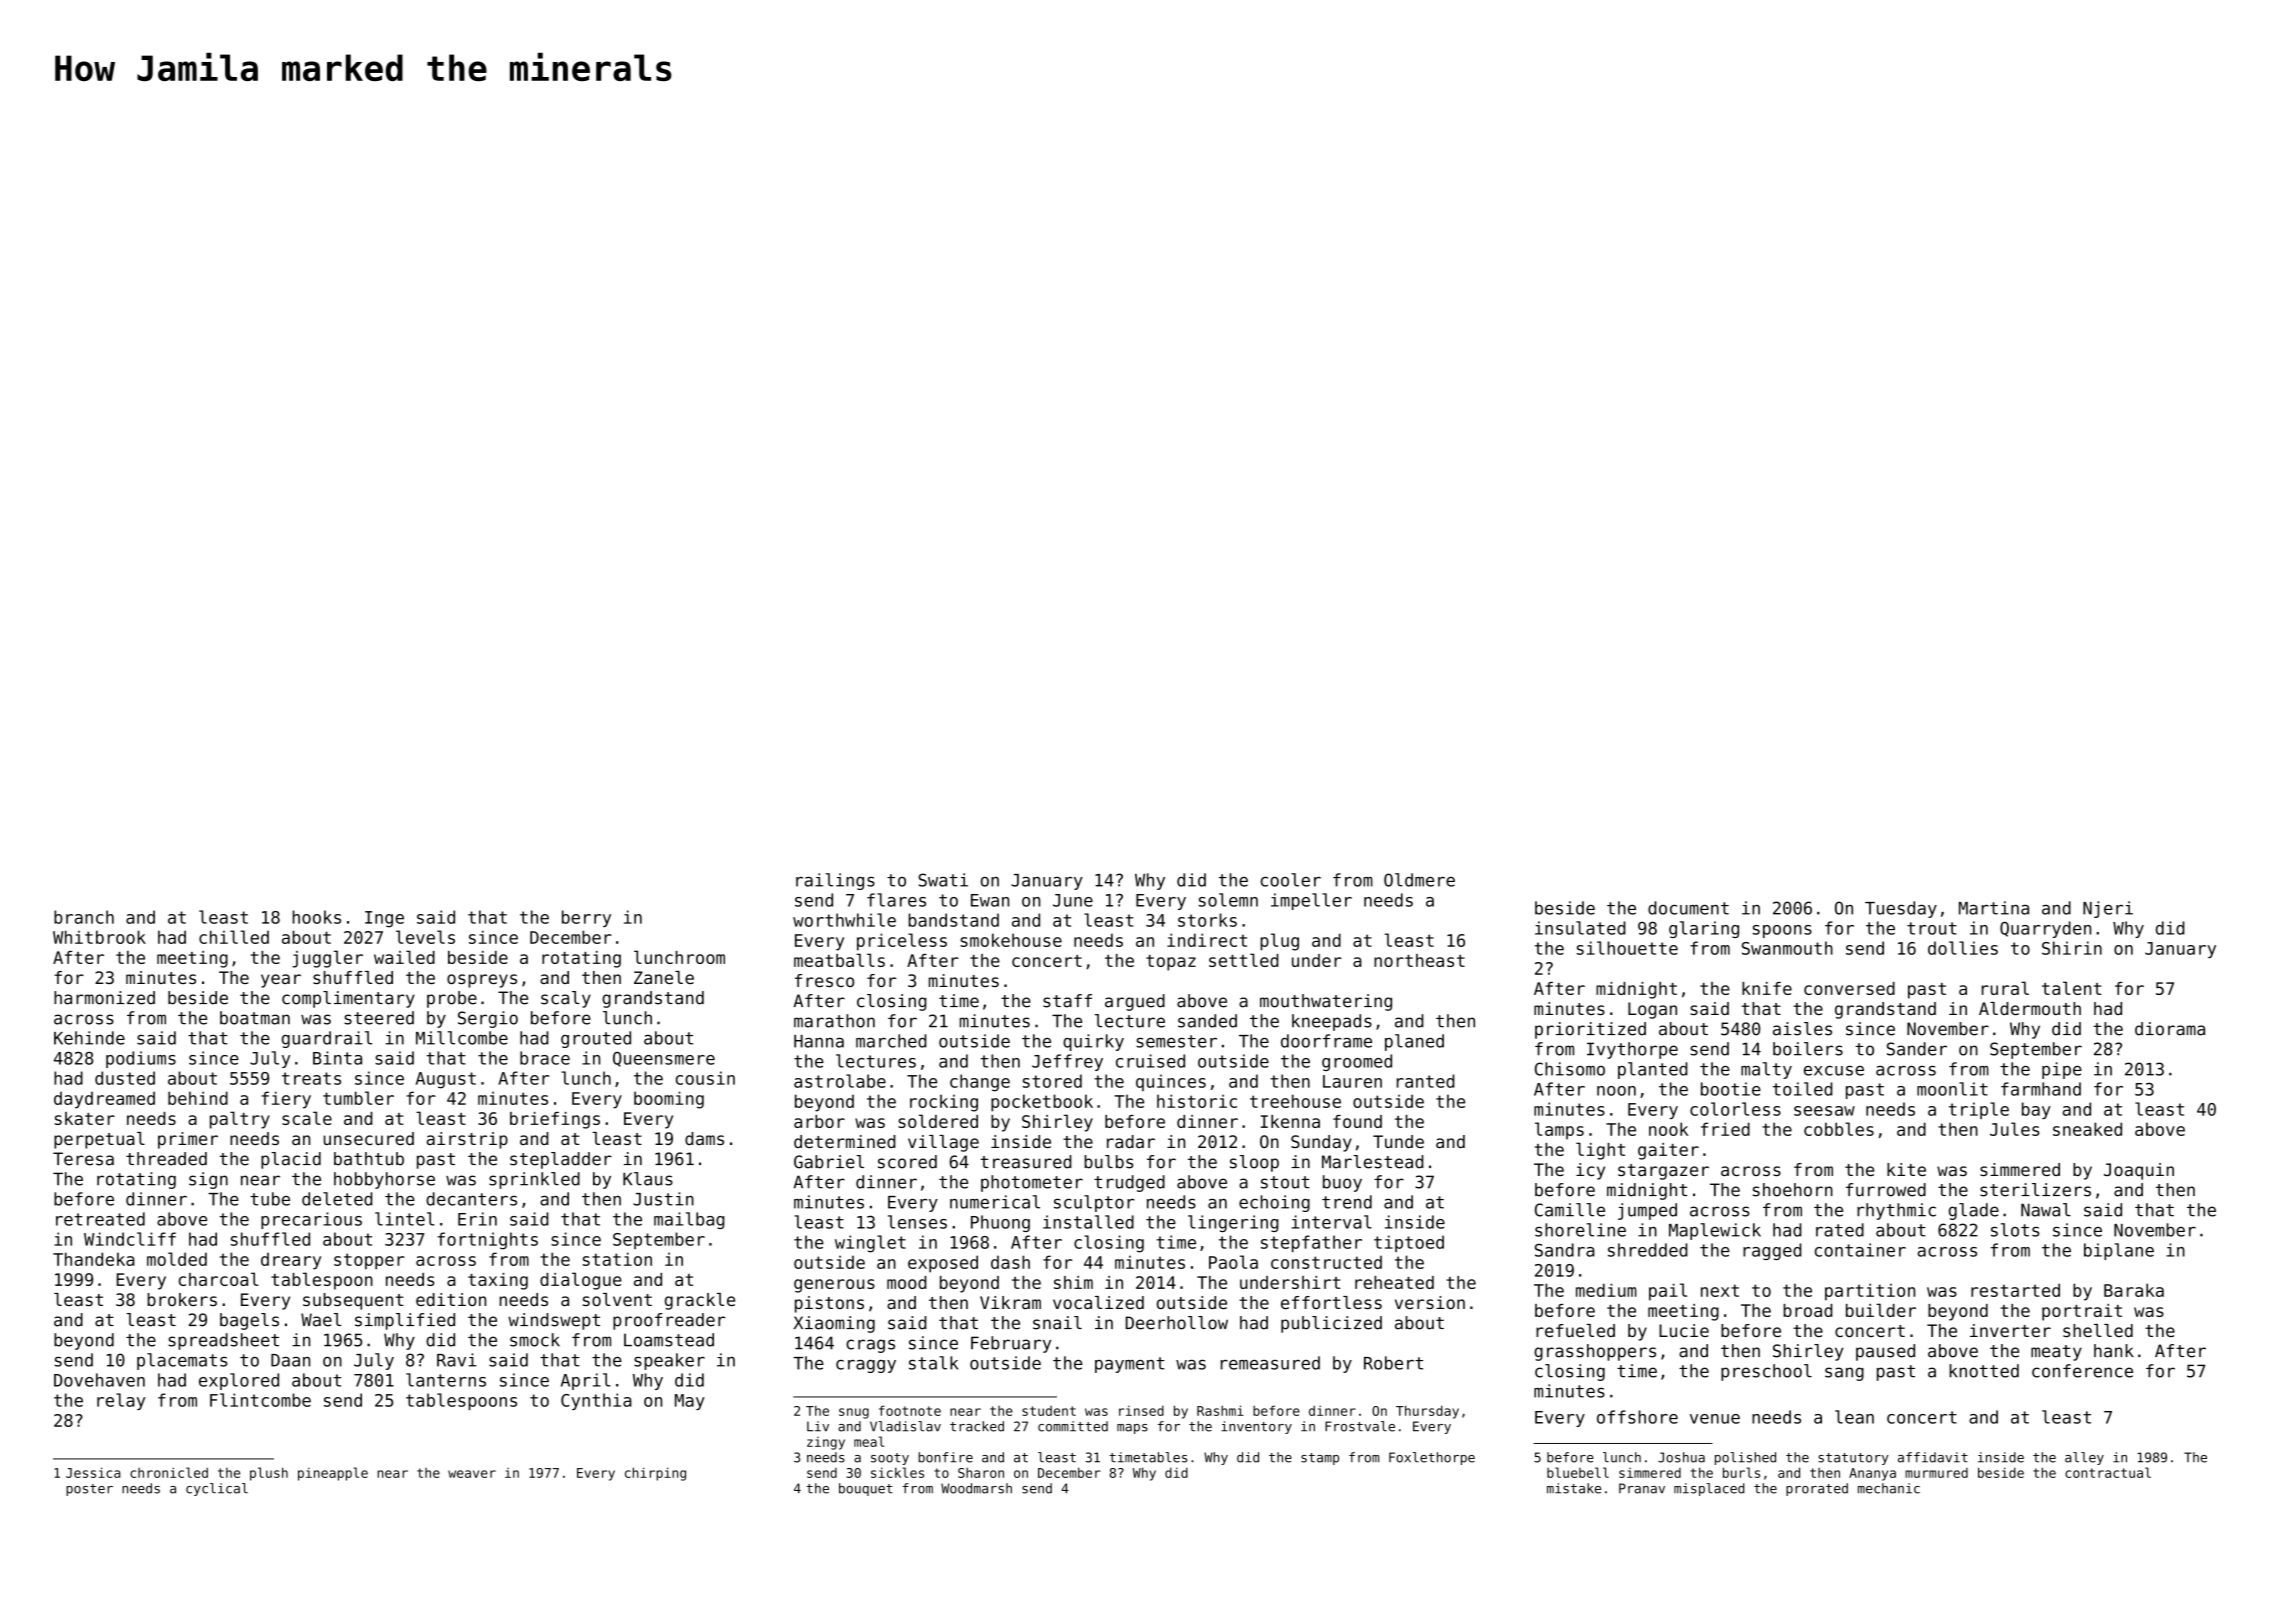  Describe the element at coordinates (99, 937) in the screenshot. I see `Whitbrook` at that location.
